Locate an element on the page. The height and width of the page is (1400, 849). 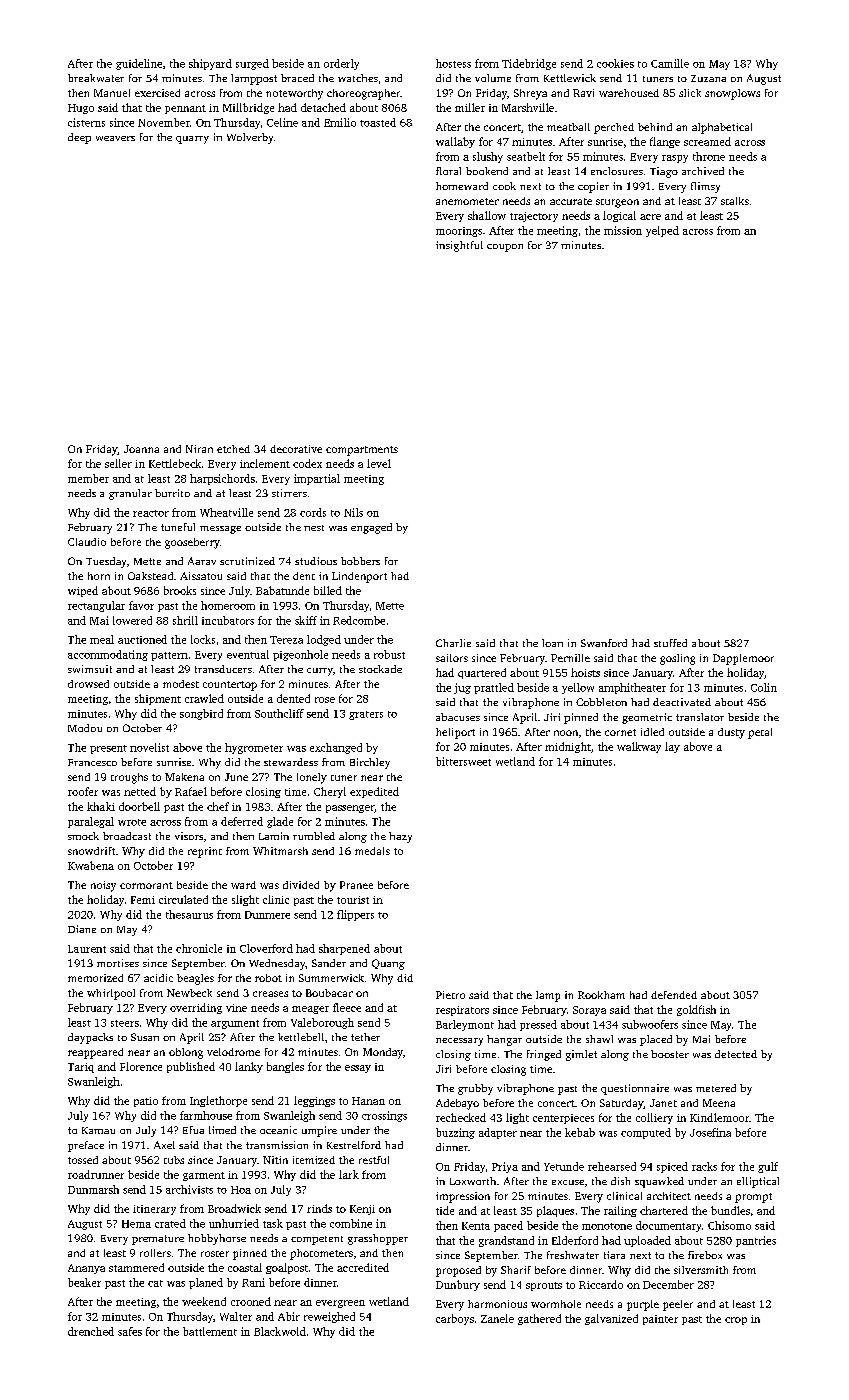
Rafael is located at coordinates (191, 791).
